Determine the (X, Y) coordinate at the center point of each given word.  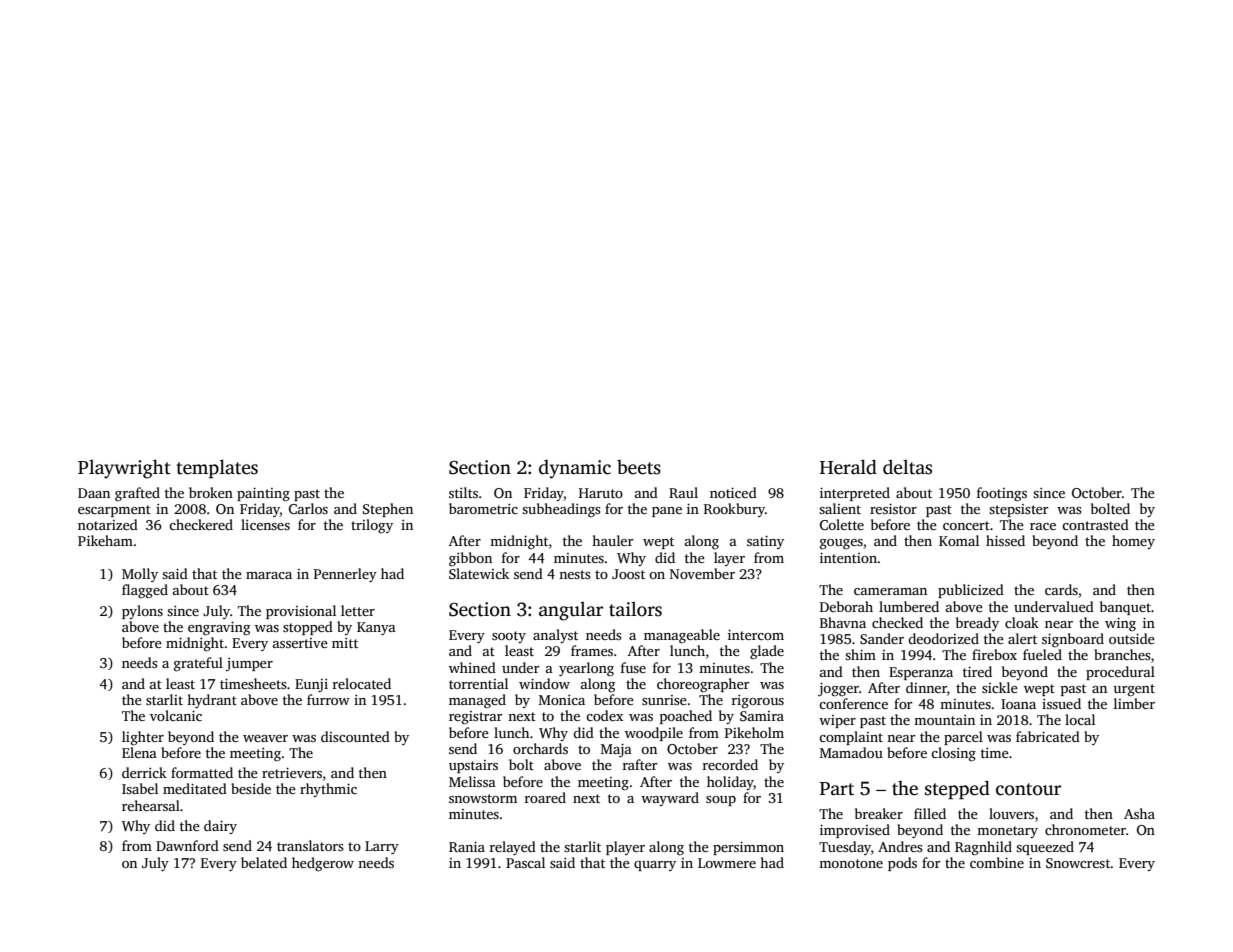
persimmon (748, 848)
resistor (893, 508)
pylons (142, 612)
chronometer (1085, 829)
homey (1133, 542)
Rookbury (734, 510)
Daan (94, 493)
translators (310, 845)
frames (592, 650)
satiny (765, 542)
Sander (882, 638)
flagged (145, 591)
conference (853, 703)
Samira (762, 716)
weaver (265, 738)
